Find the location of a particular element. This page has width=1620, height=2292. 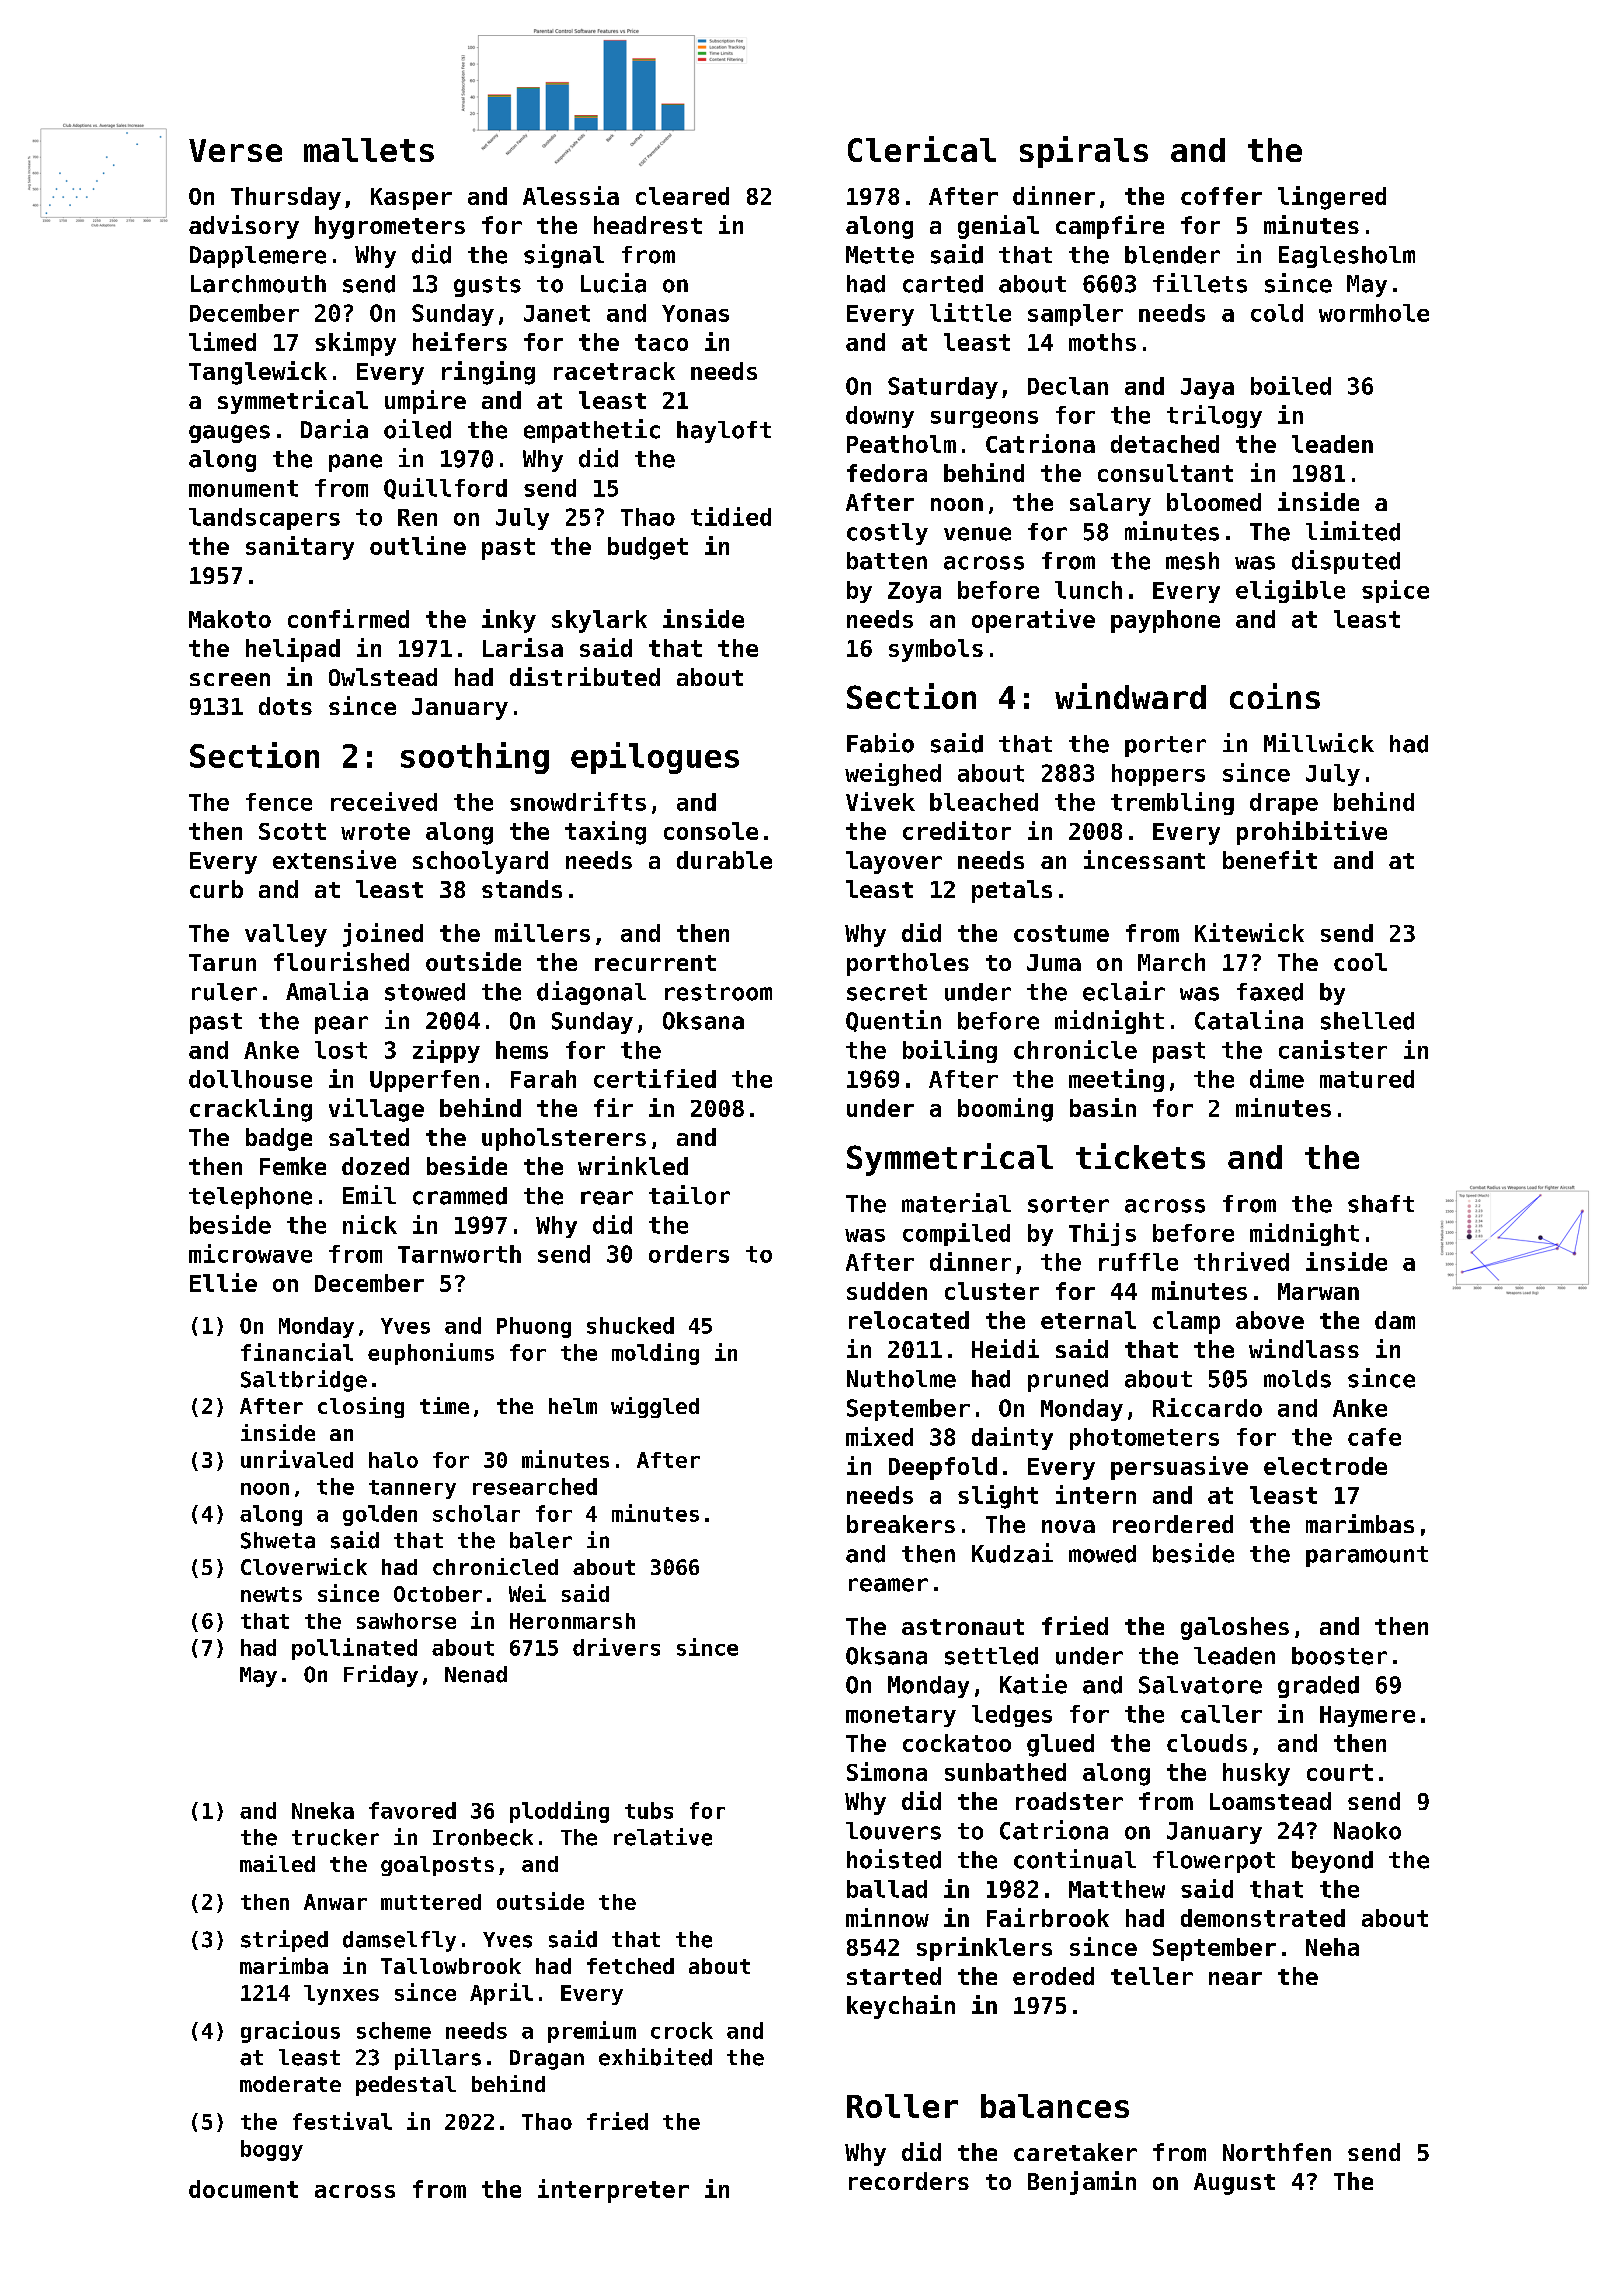

Verse is located at coordinates (235, 150).
